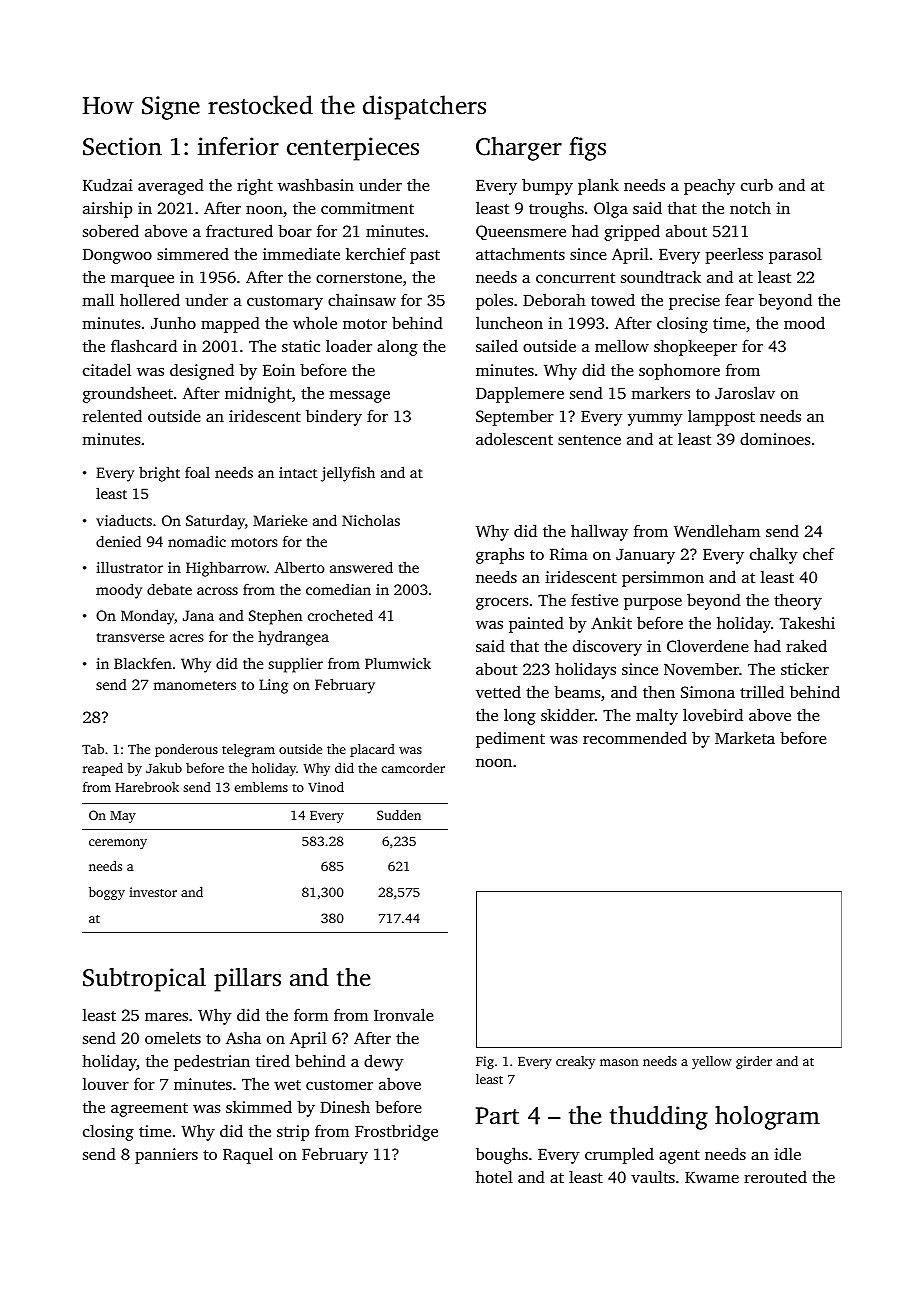  What do you see at coordinates (494, 1176) in the screenshot?
I see `hotel` at bounding box center [494, 1176].
